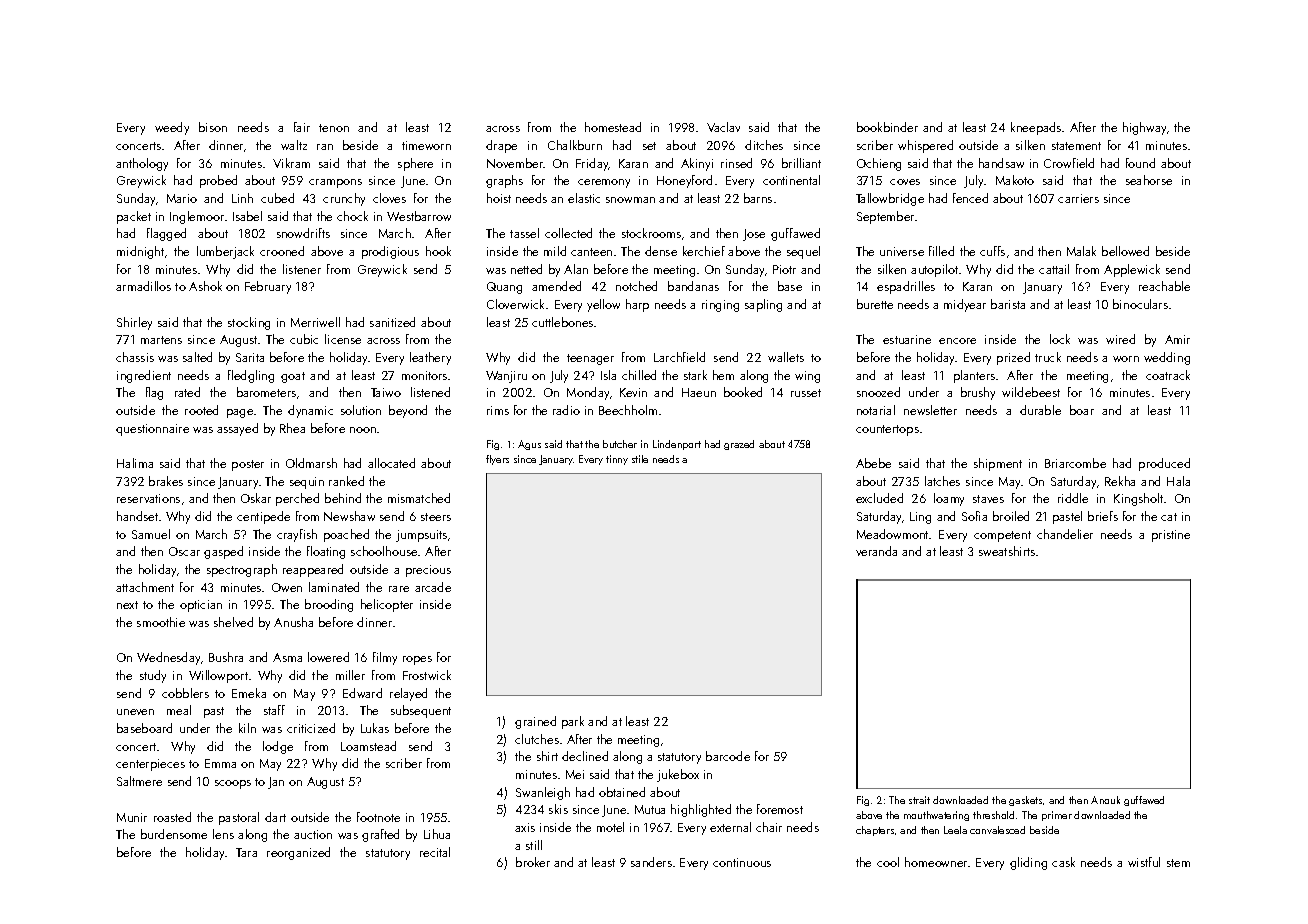 The width and height of the page is (1308, 924). What do you see at coordinates (873, 463) in the page?
I see `Abebe` at bounding box center [873, 463].
